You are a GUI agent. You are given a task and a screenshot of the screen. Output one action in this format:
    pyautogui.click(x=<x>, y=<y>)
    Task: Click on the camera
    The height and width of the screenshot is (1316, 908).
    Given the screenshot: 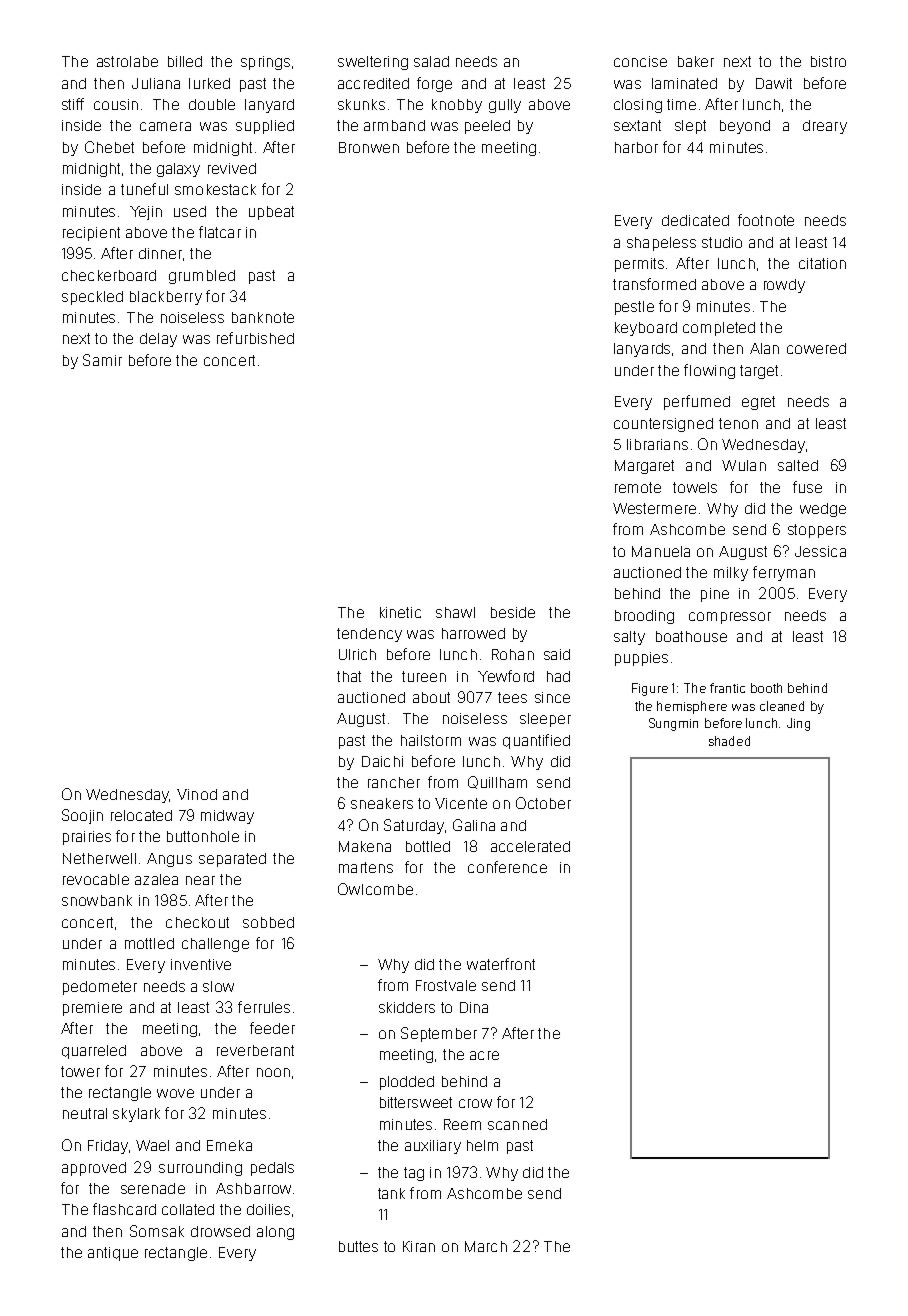 What is the action you would take?
    pyautogui.click(x=165, y=126)
